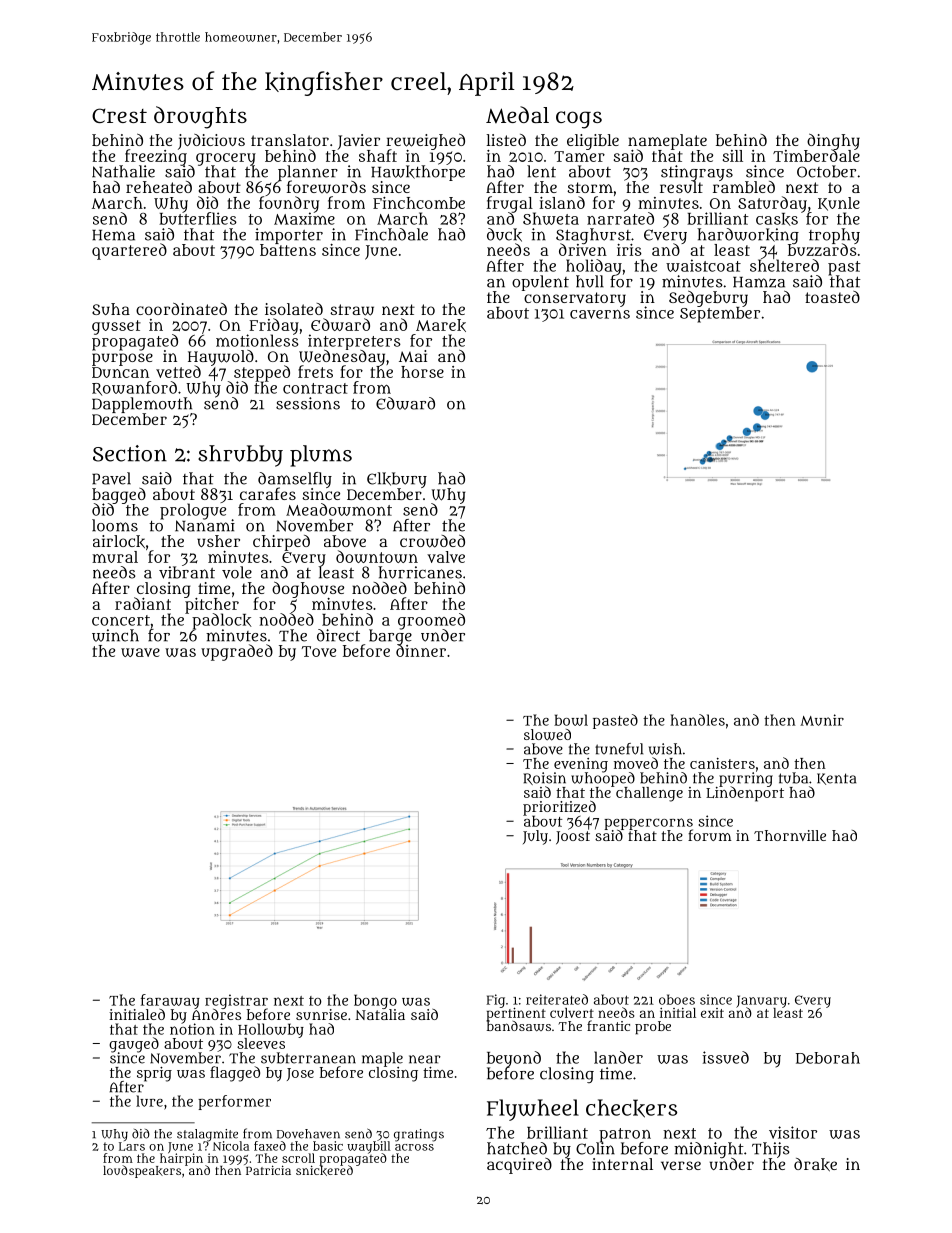 This screenshot has height=1233, width=952. What do you see at coordinates (324, 1171) in the screenshot?
I see `snickered` at bounding box center [324, 1171].
